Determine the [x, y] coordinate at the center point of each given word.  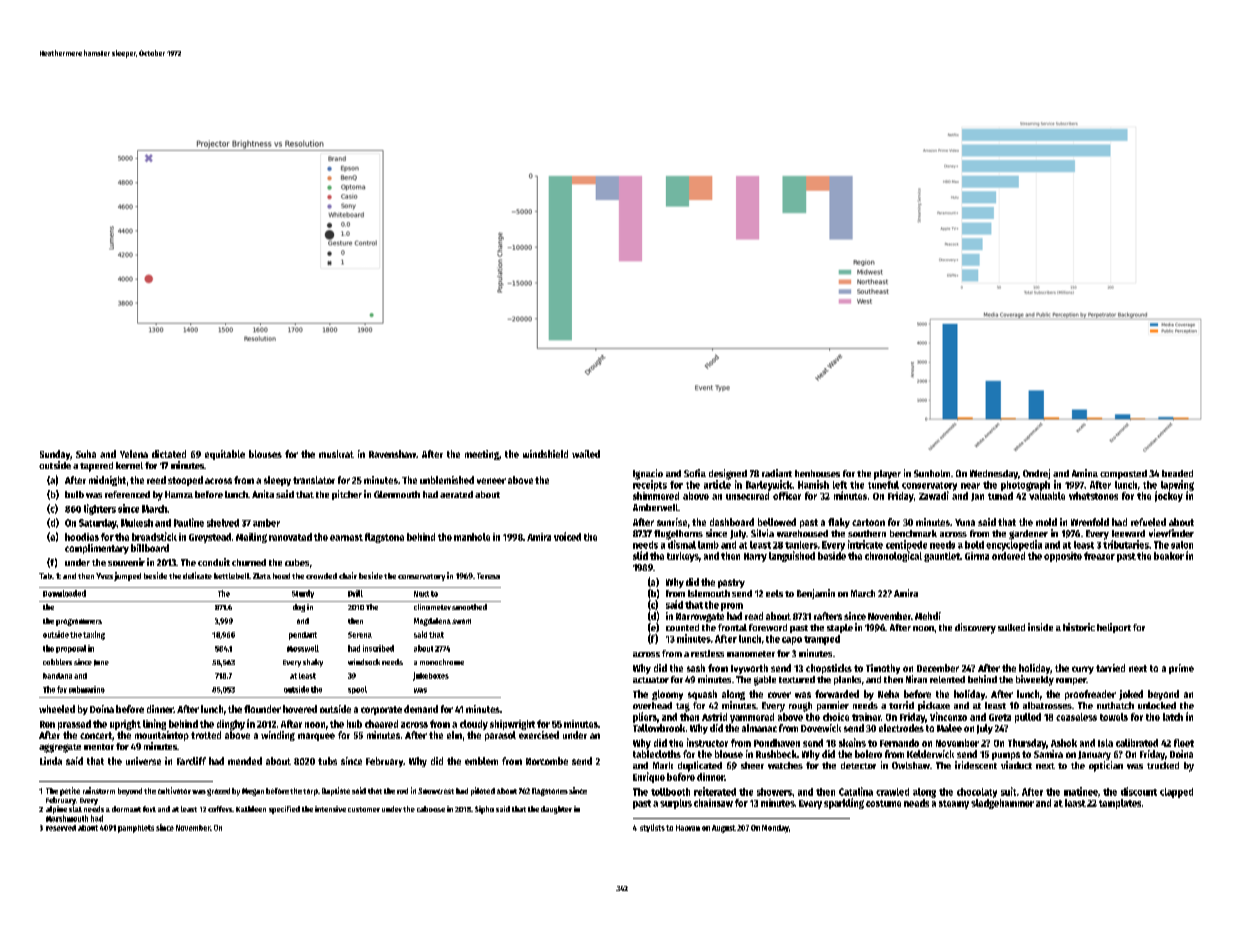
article [717, 484]
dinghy [231, 725]
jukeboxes [431, 676]
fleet [1184, 743]
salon [1182, 545]
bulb [74, 494]
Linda [51, 761]
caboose [431, 809]
